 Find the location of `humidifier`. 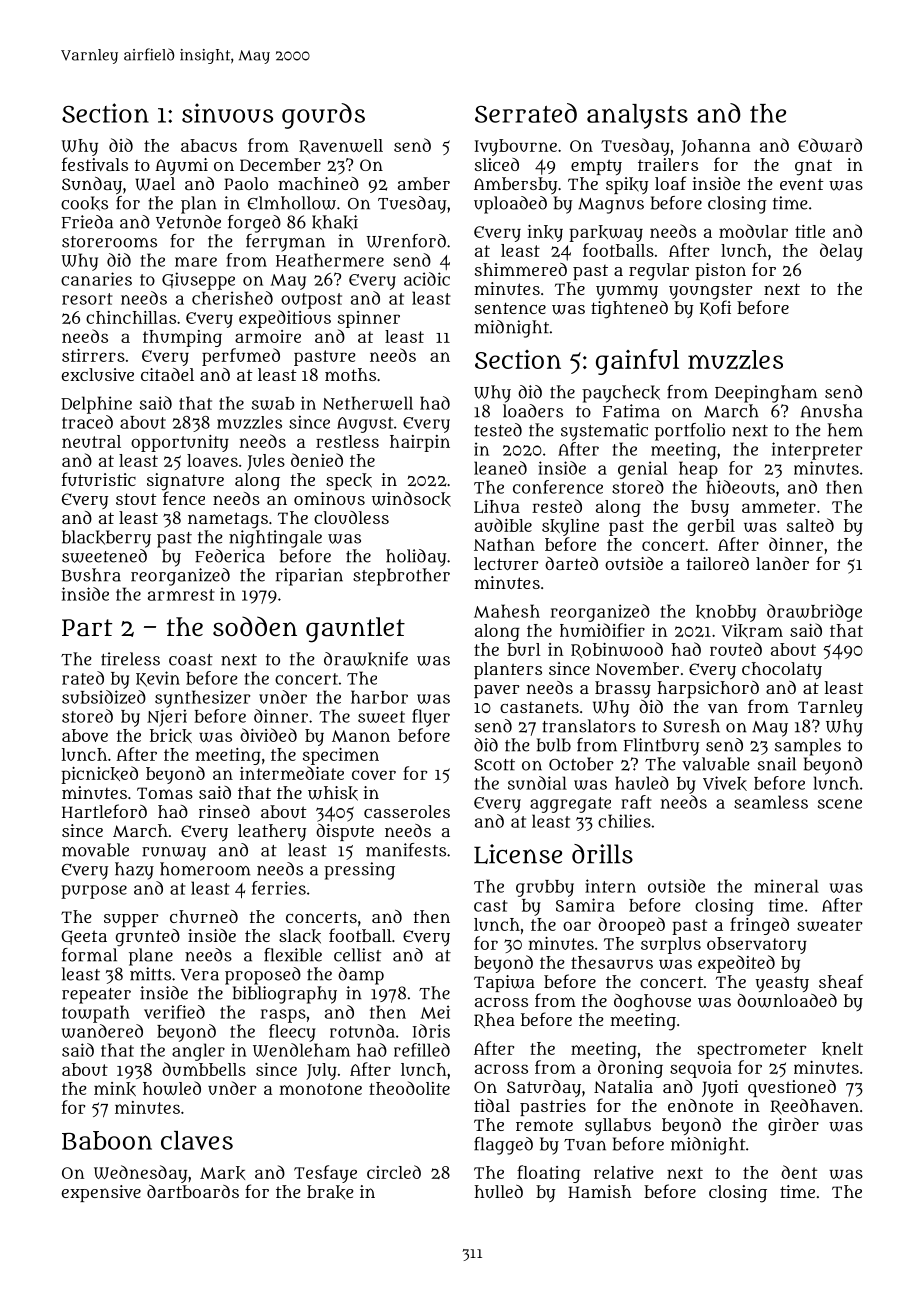

humidifier is located at coordinates (602, 630).
